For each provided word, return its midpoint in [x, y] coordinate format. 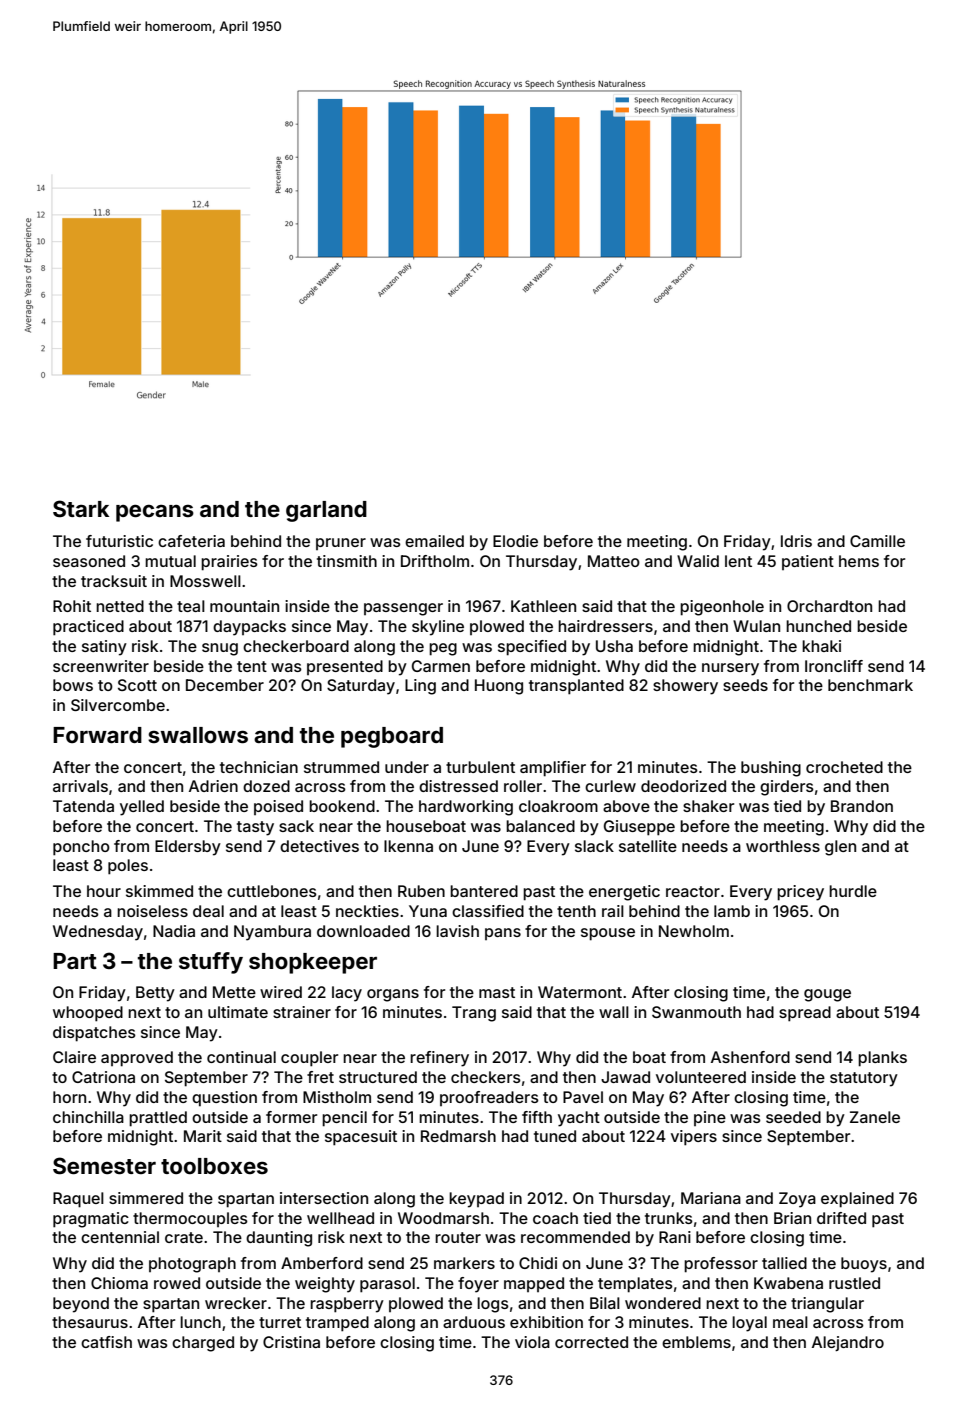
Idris [796, 541]
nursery [730, 669]
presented [345, 667]
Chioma [119, 1283]
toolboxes [214, 1166]
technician [259, 767]
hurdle [853, 891]
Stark [81, 509]
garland [326, 511]
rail [613, 911]
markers [464, 1263]
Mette [234, 992]
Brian [792, 1218]
